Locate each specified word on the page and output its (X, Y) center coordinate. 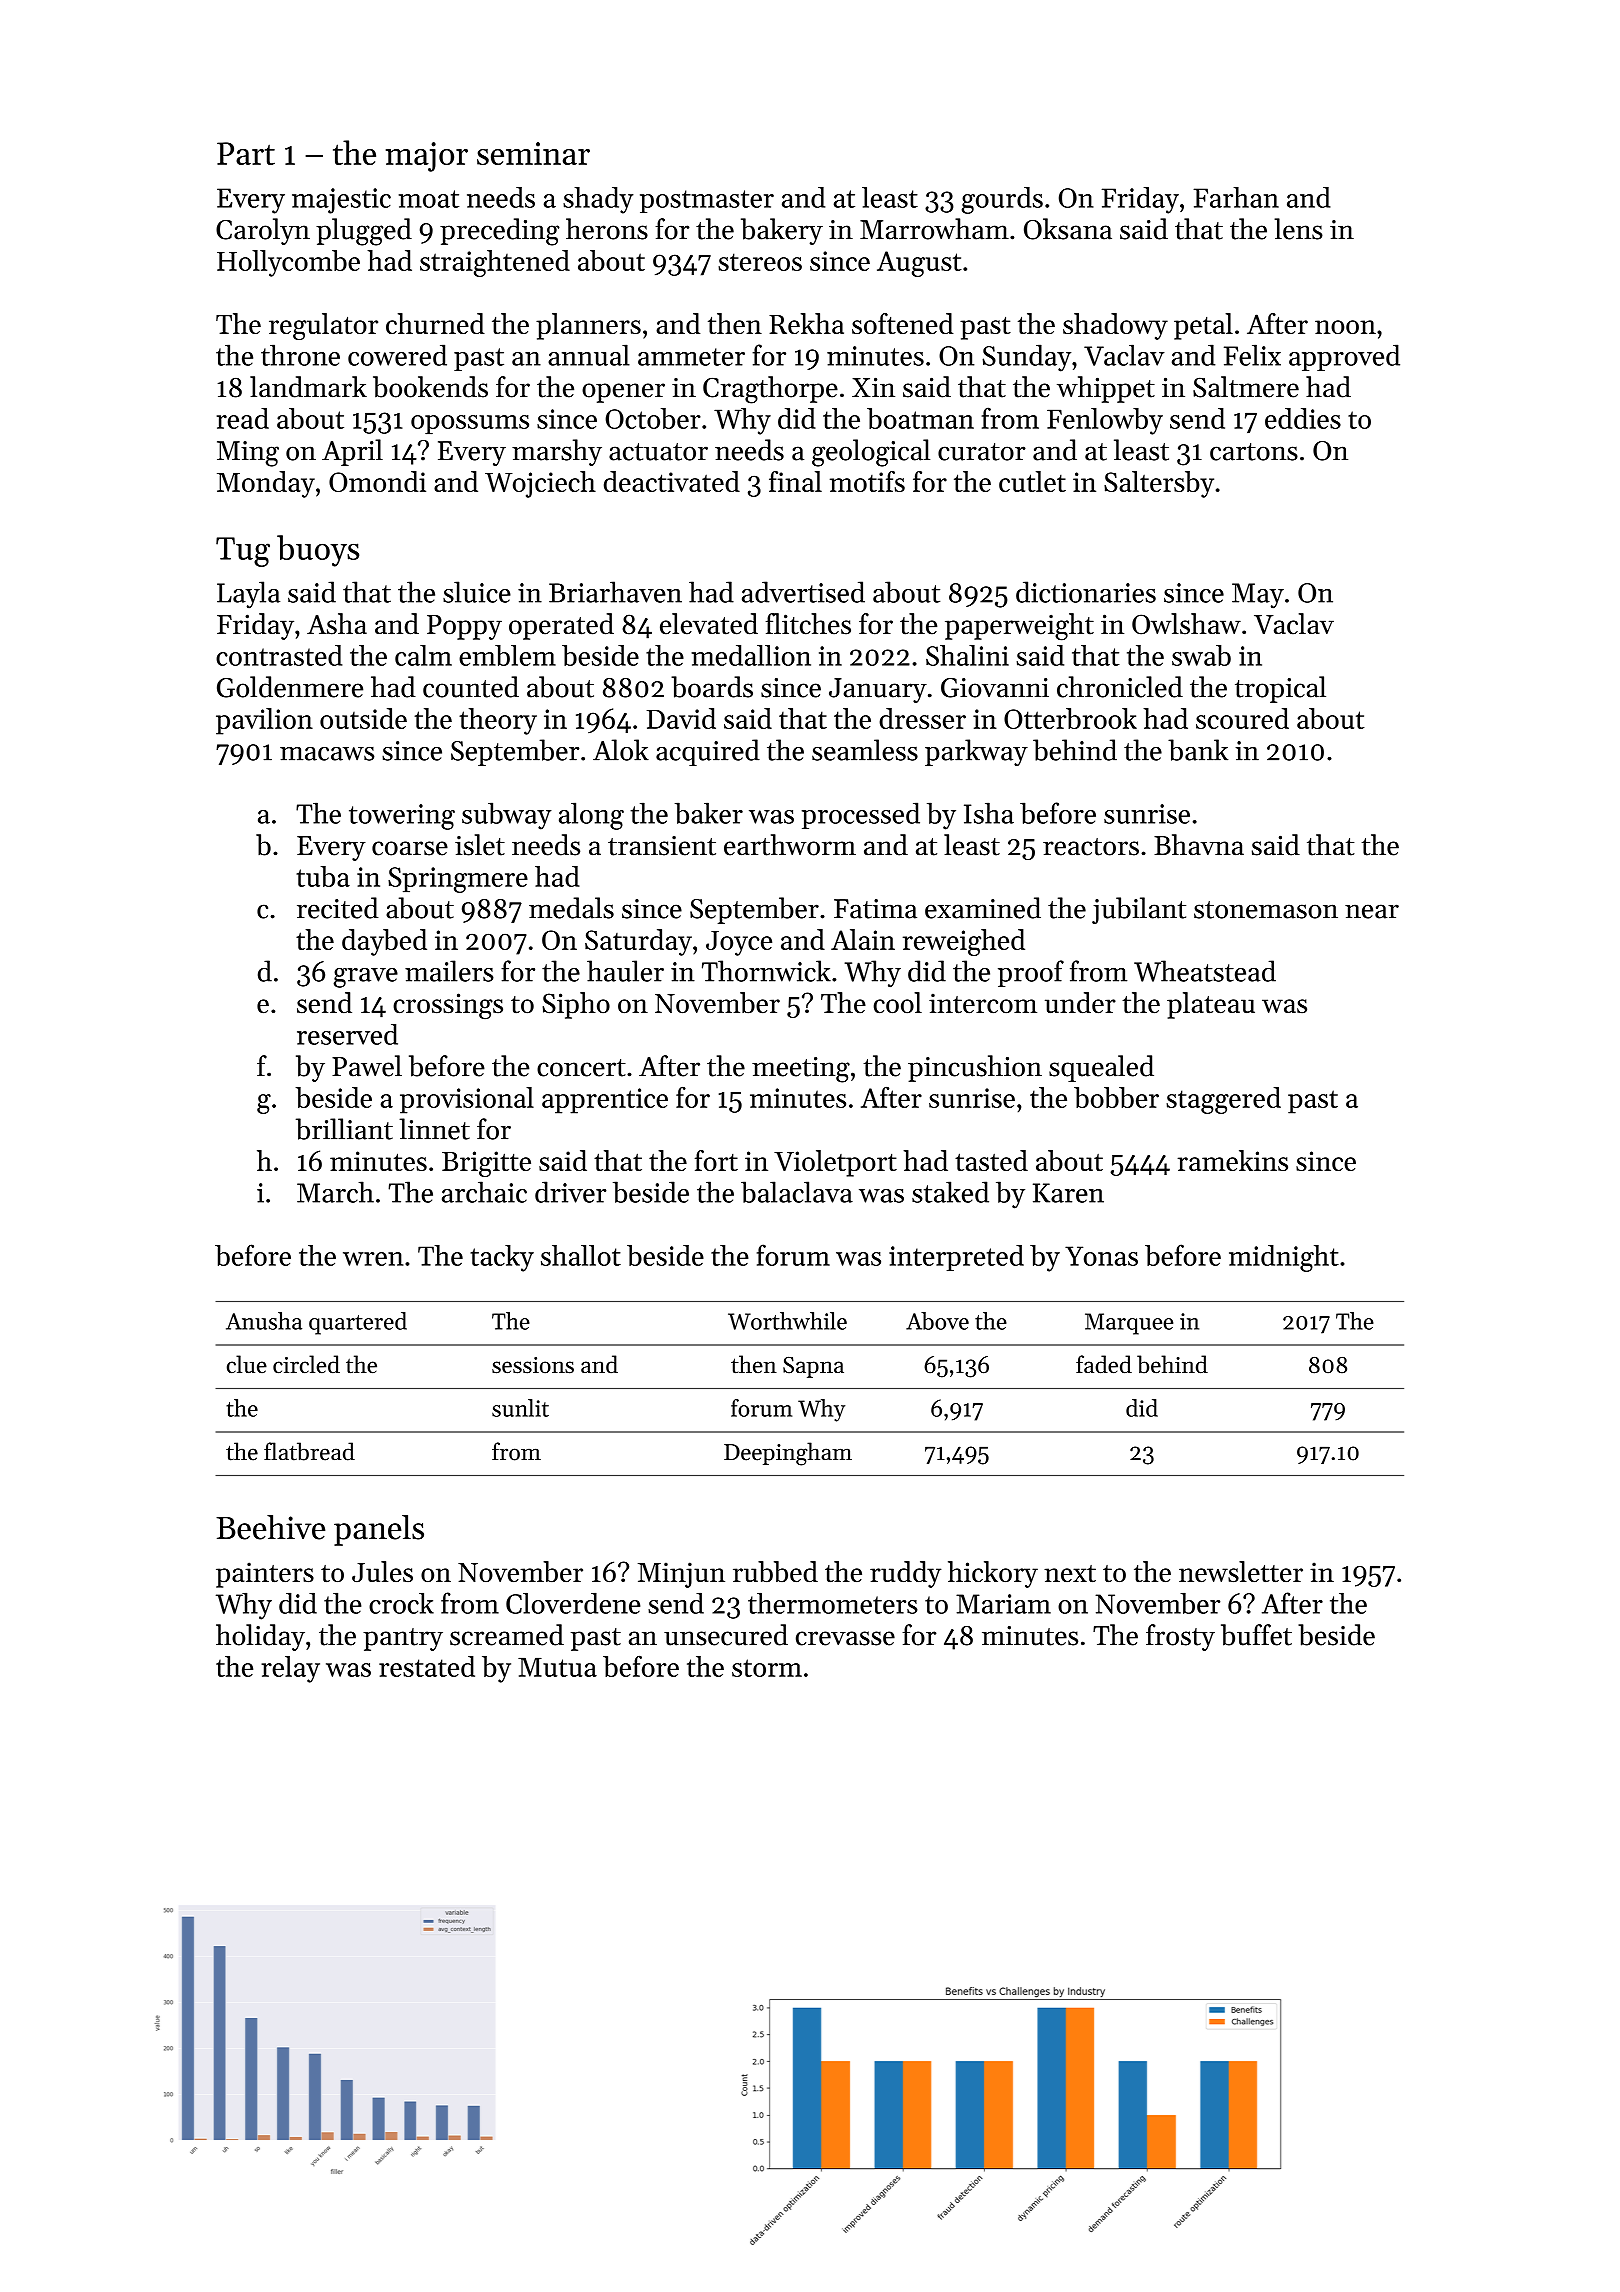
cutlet (1032, 481)
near (1372, 911)
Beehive (270, 1527)
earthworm (790, 845)
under (1080, 1003)
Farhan (1236, 197)
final (795, 481)
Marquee (1129, 1324)
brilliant (344, 1129)
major (427, 157)
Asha (337, 624)
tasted (991, 1160)
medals (571, 908)
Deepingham (788, 1454)
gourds (1002, 200)
